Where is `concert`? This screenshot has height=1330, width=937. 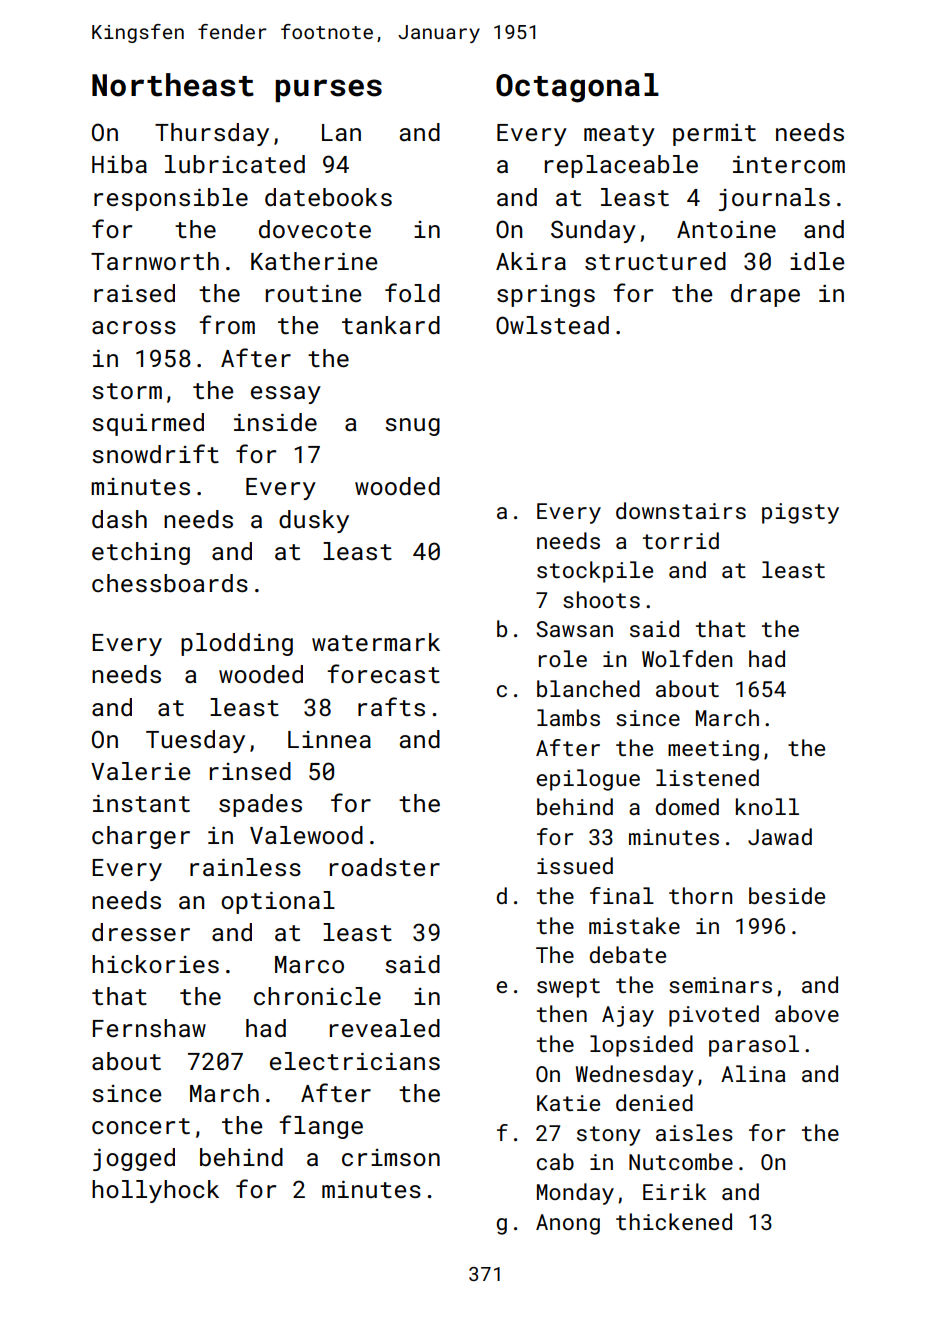
concert is located at coordinates (141, 1126).
